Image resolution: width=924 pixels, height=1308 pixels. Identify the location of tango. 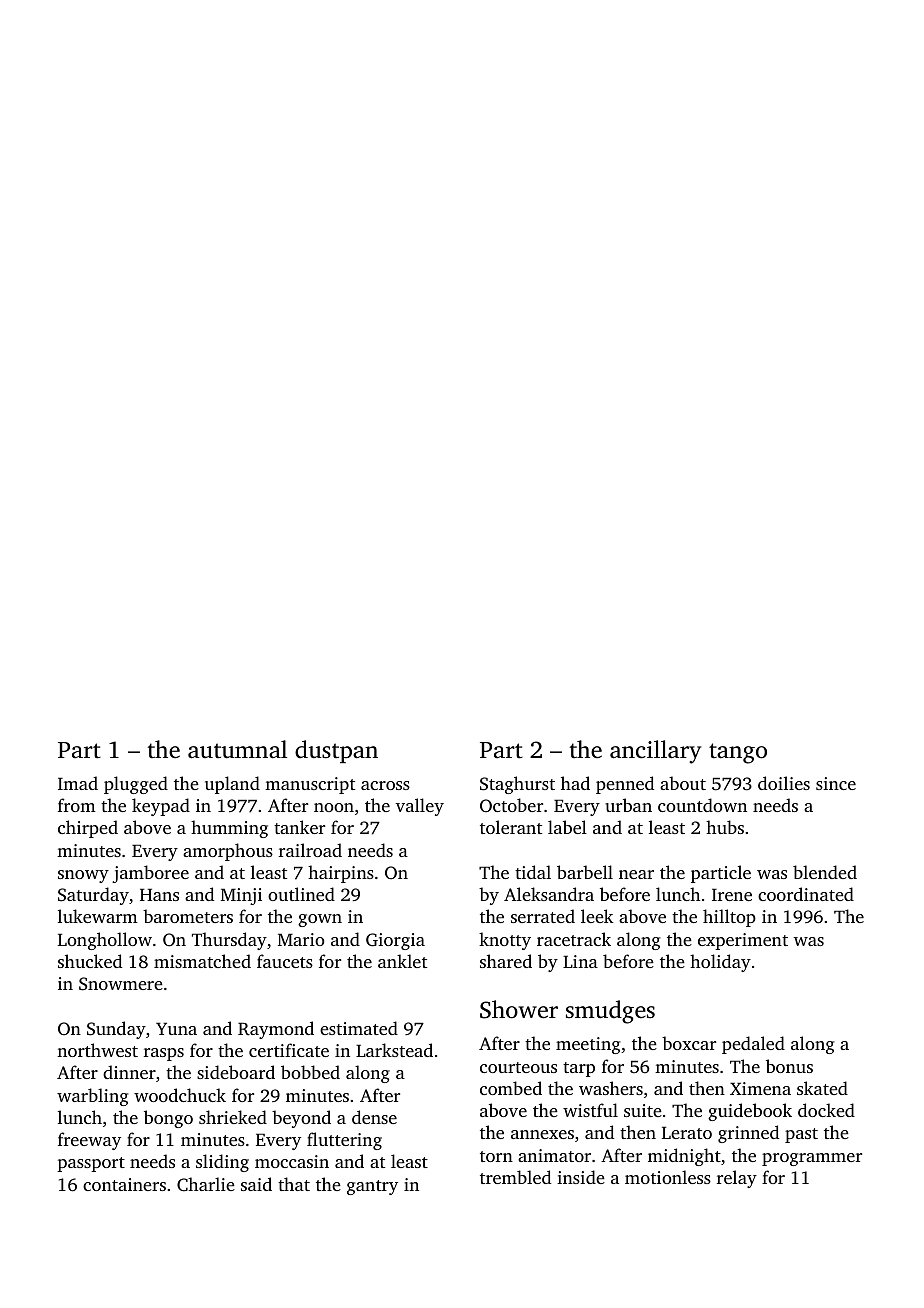
(738, 753).
